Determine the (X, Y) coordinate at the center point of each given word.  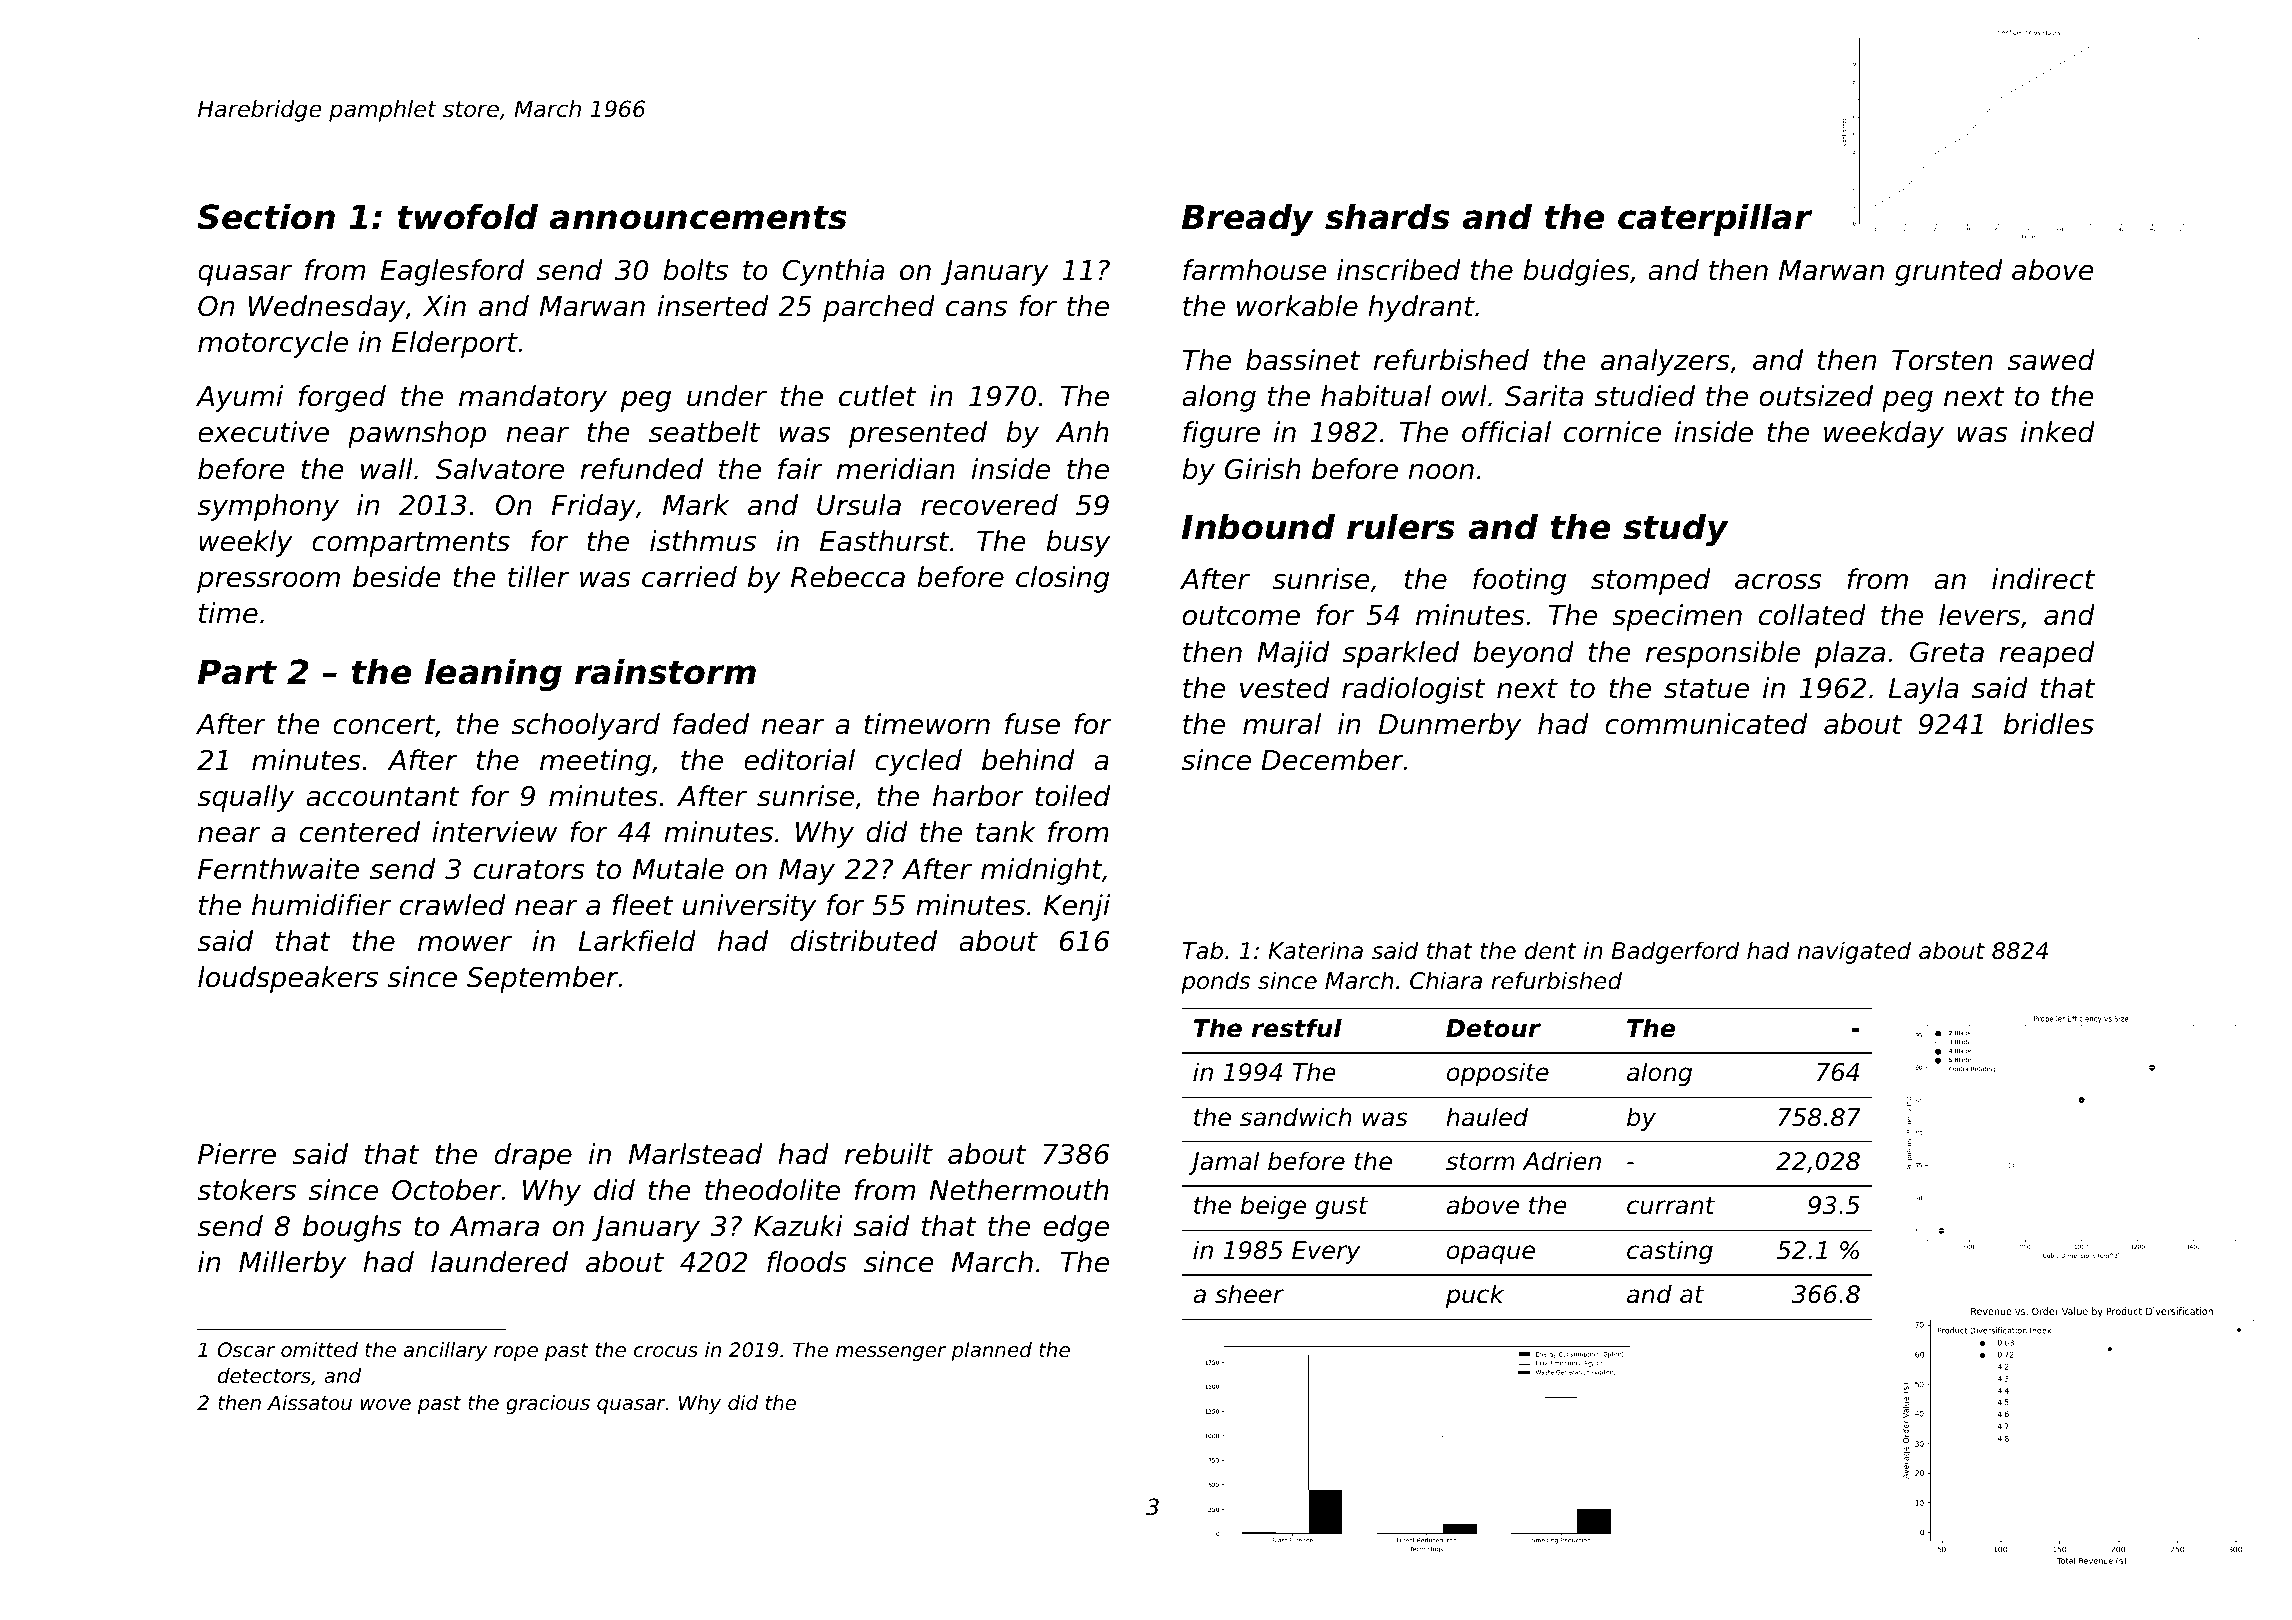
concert (384, 725)
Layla (1924, 690)
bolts (695, 270)
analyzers (1665, 362)
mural (1282, 724)
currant (1671, 1206)
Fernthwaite (278, 869)
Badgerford (1675, 952)
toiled (1072, 796)
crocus (666, 1352)
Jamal (1223, 1163)
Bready (1248, 220)
